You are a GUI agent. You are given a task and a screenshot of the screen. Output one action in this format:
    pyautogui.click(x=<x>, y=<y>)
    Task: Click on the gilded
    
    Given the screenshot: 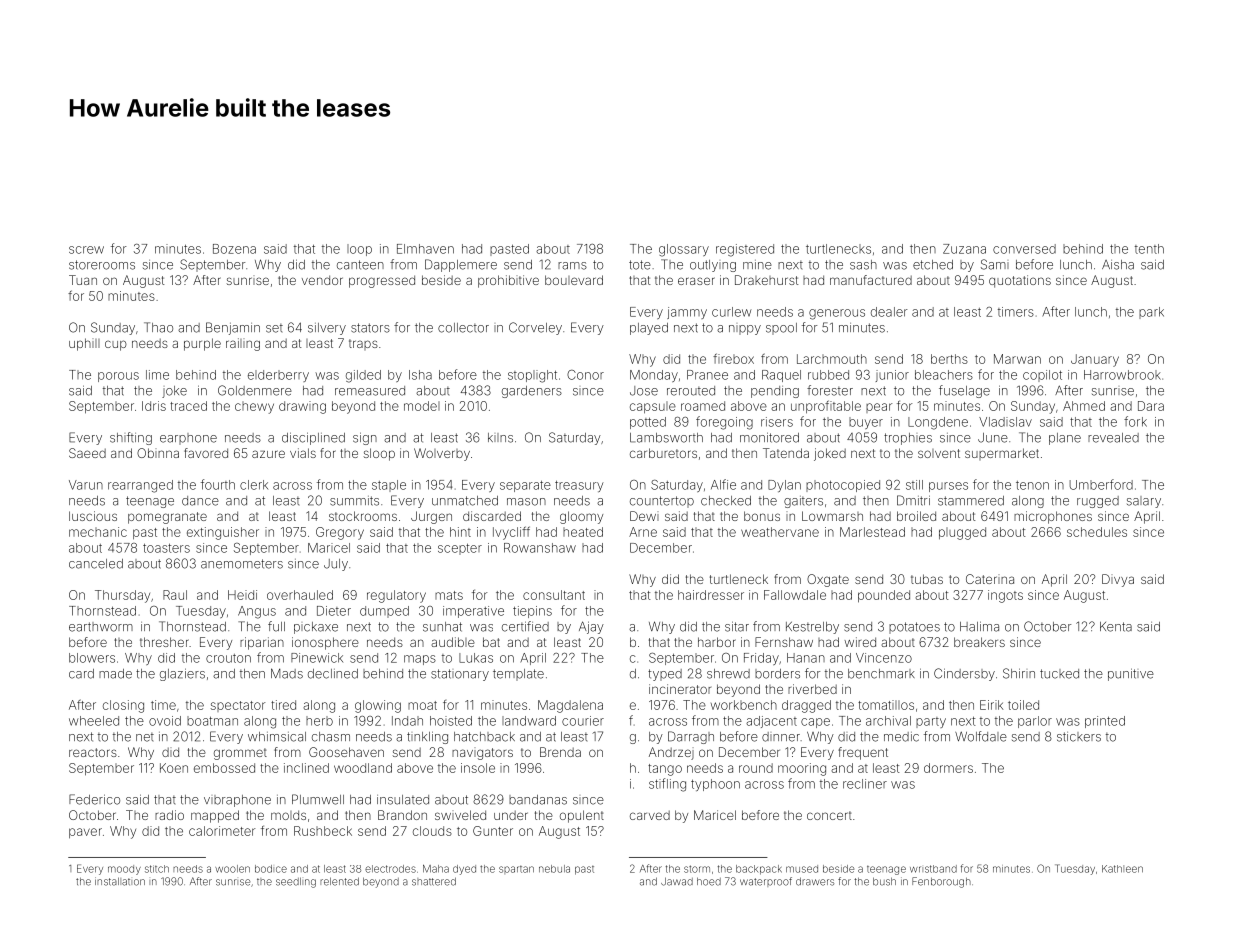 What is the action you would take?
    pyautogui.click(x=363, y=376)
